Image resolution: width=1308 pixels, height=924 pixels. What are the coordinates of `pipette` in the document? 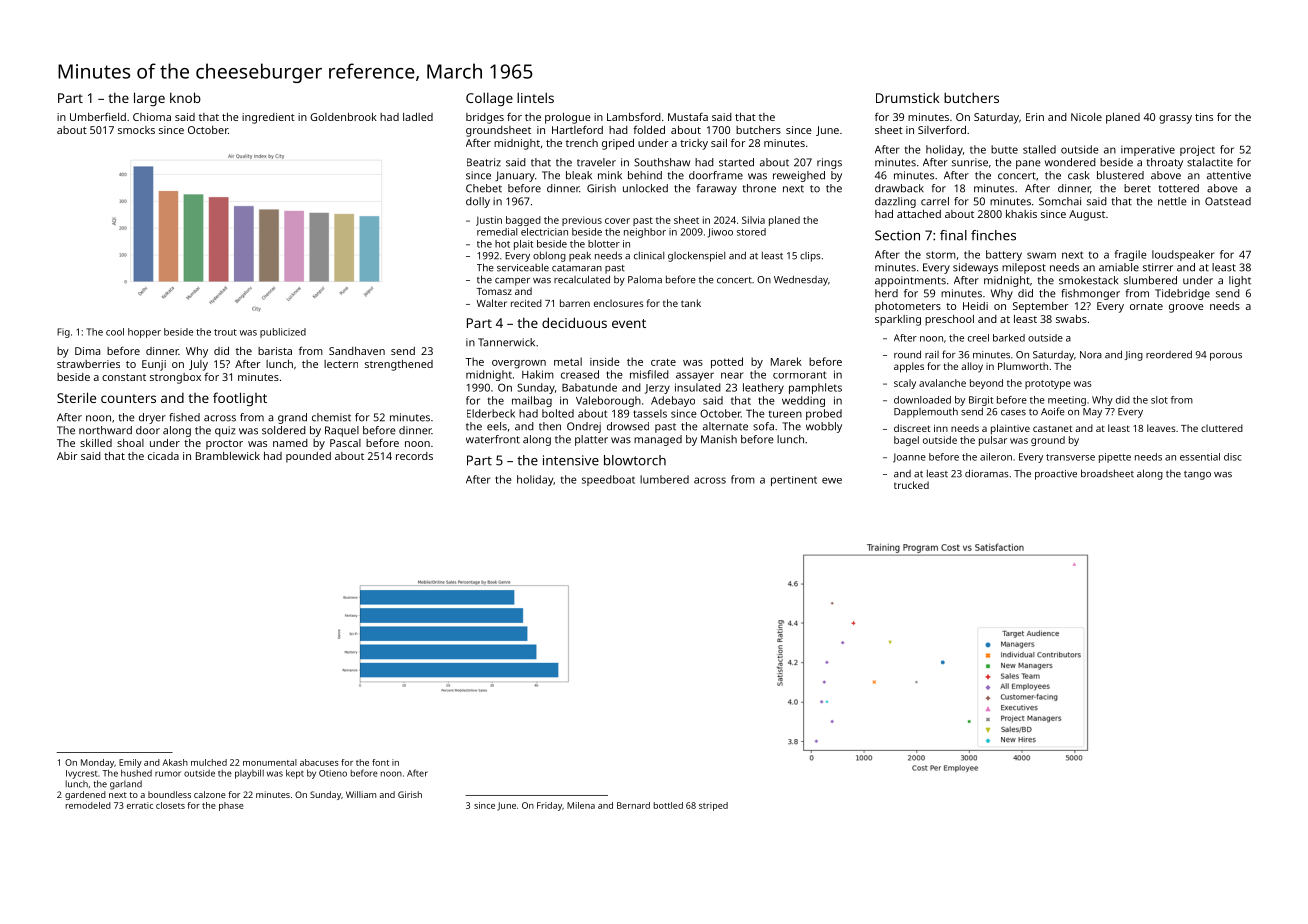 It's located at (1115, 458).
